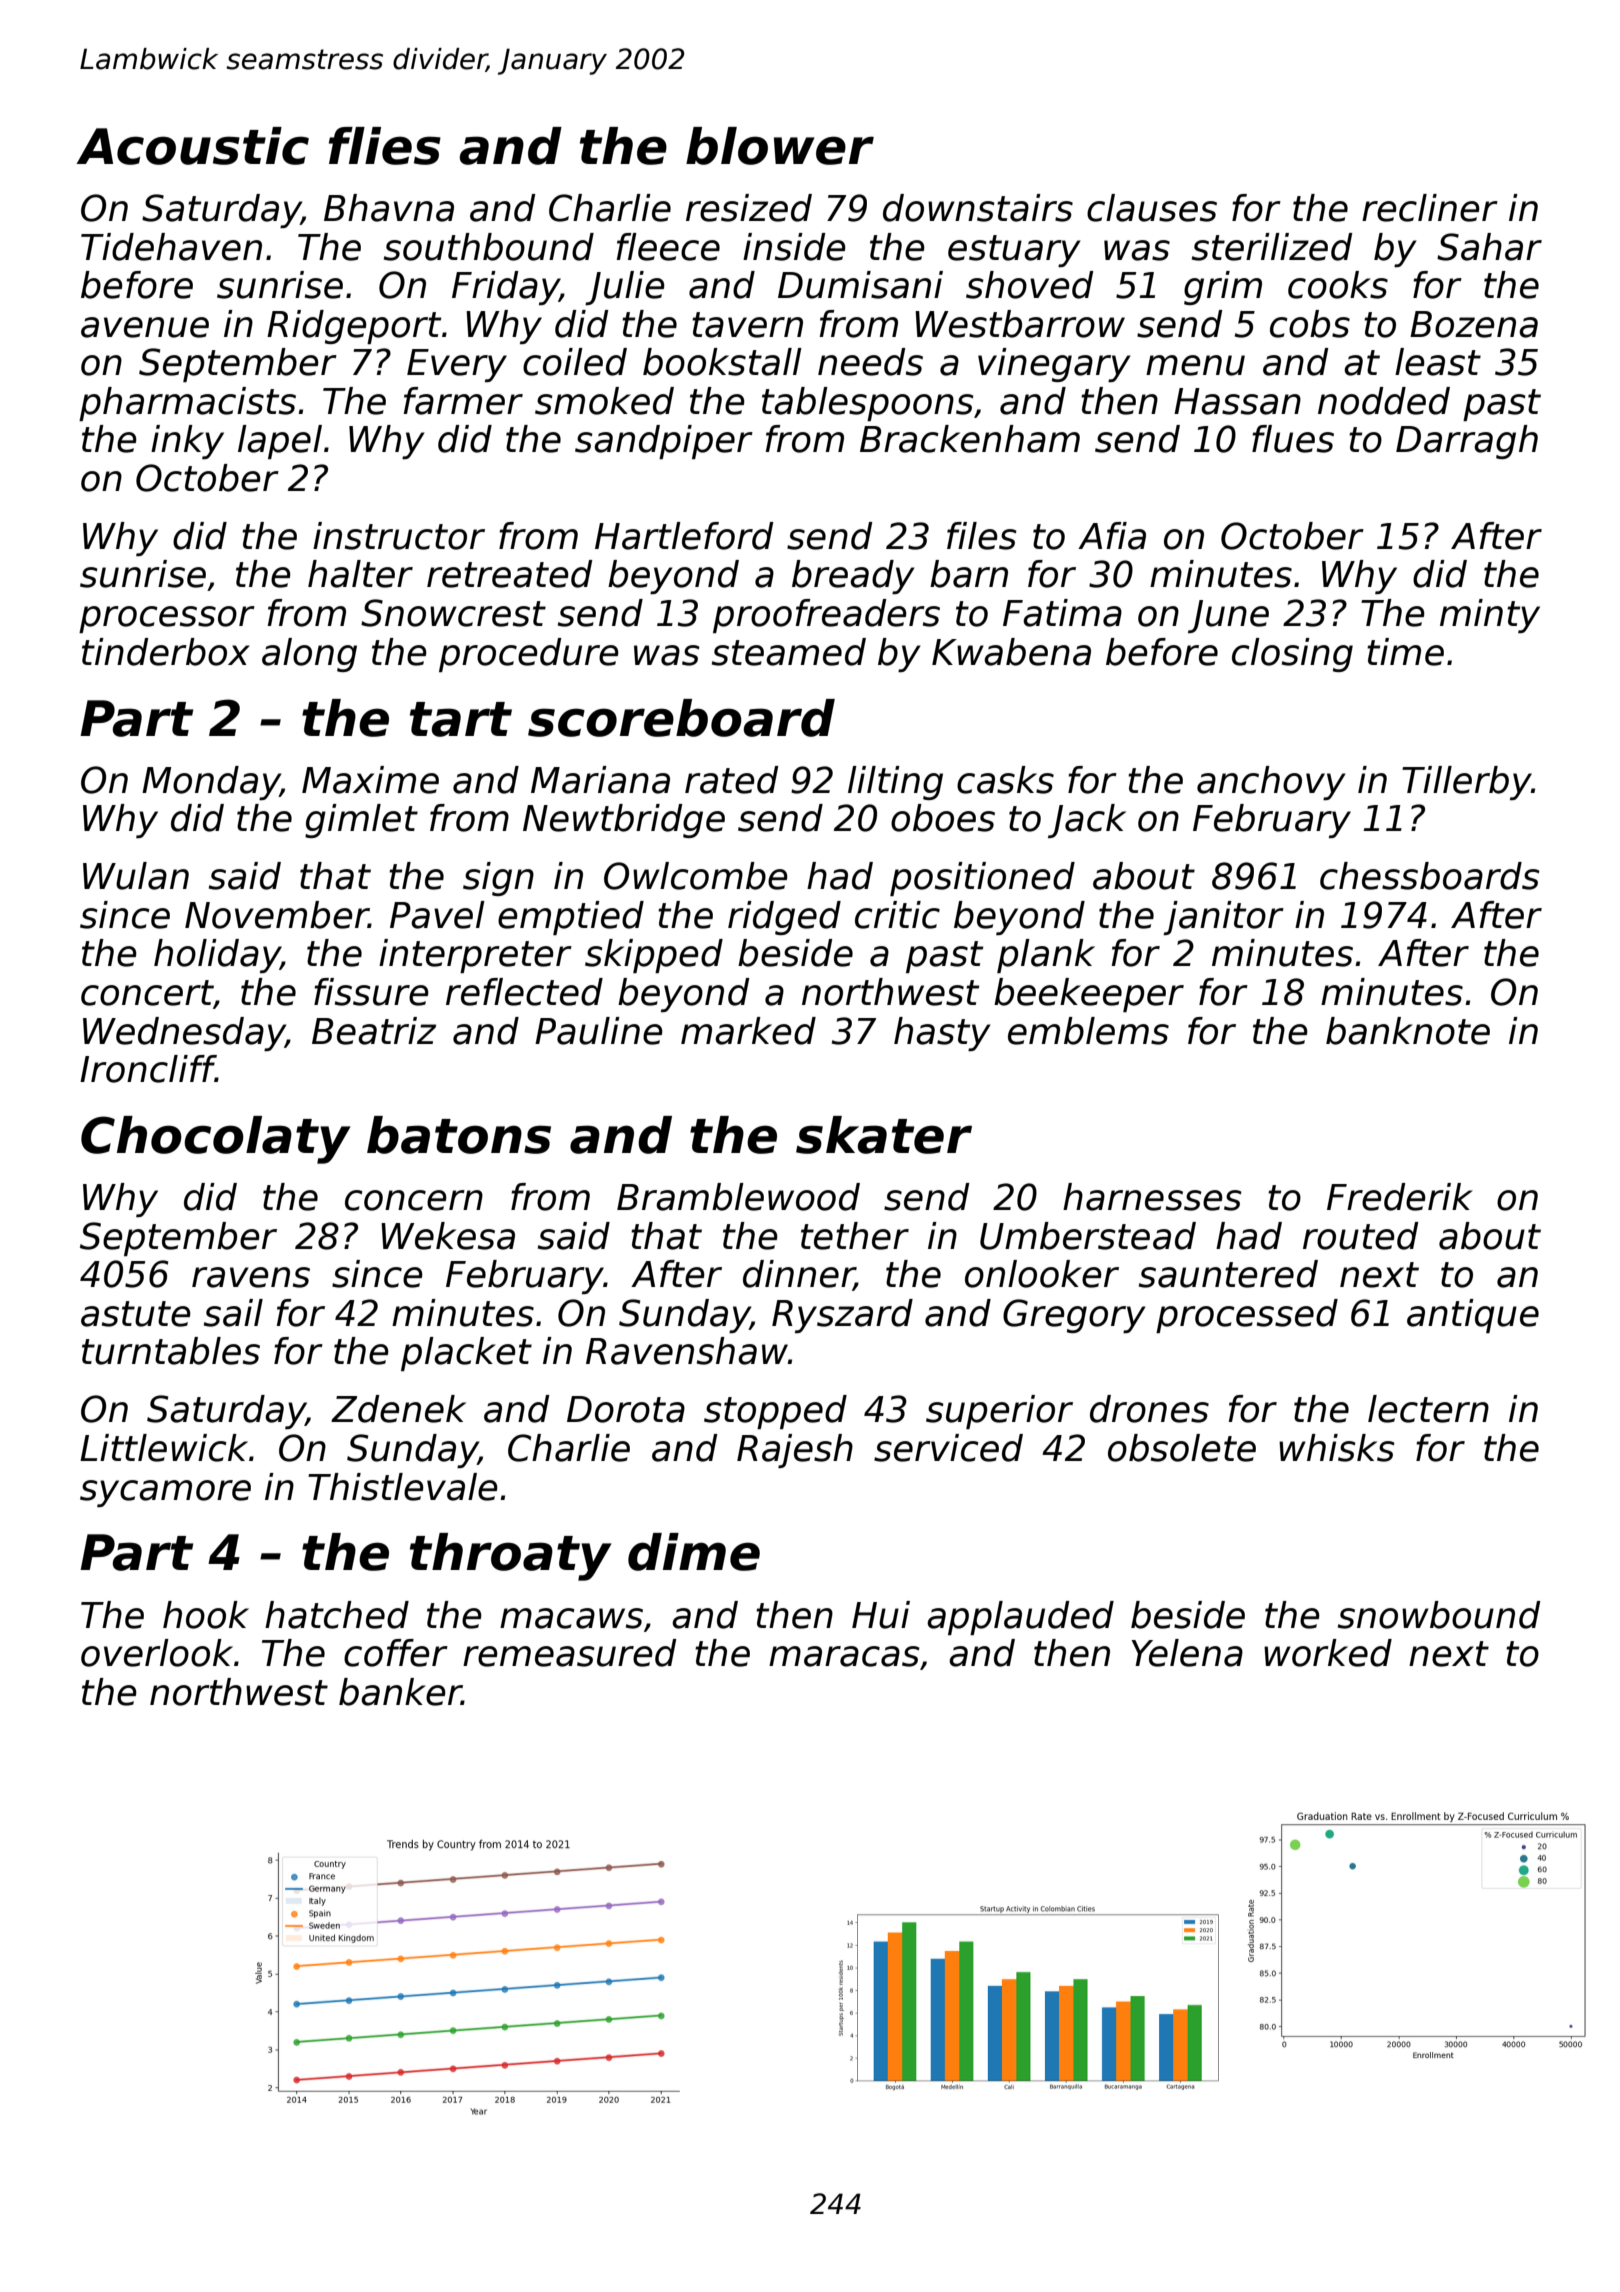 The image size is (1620, 2292). What do you see at coordinates (370, 780) in the screenshot?
I see `Maxime` at bounding box center [370, 780].
